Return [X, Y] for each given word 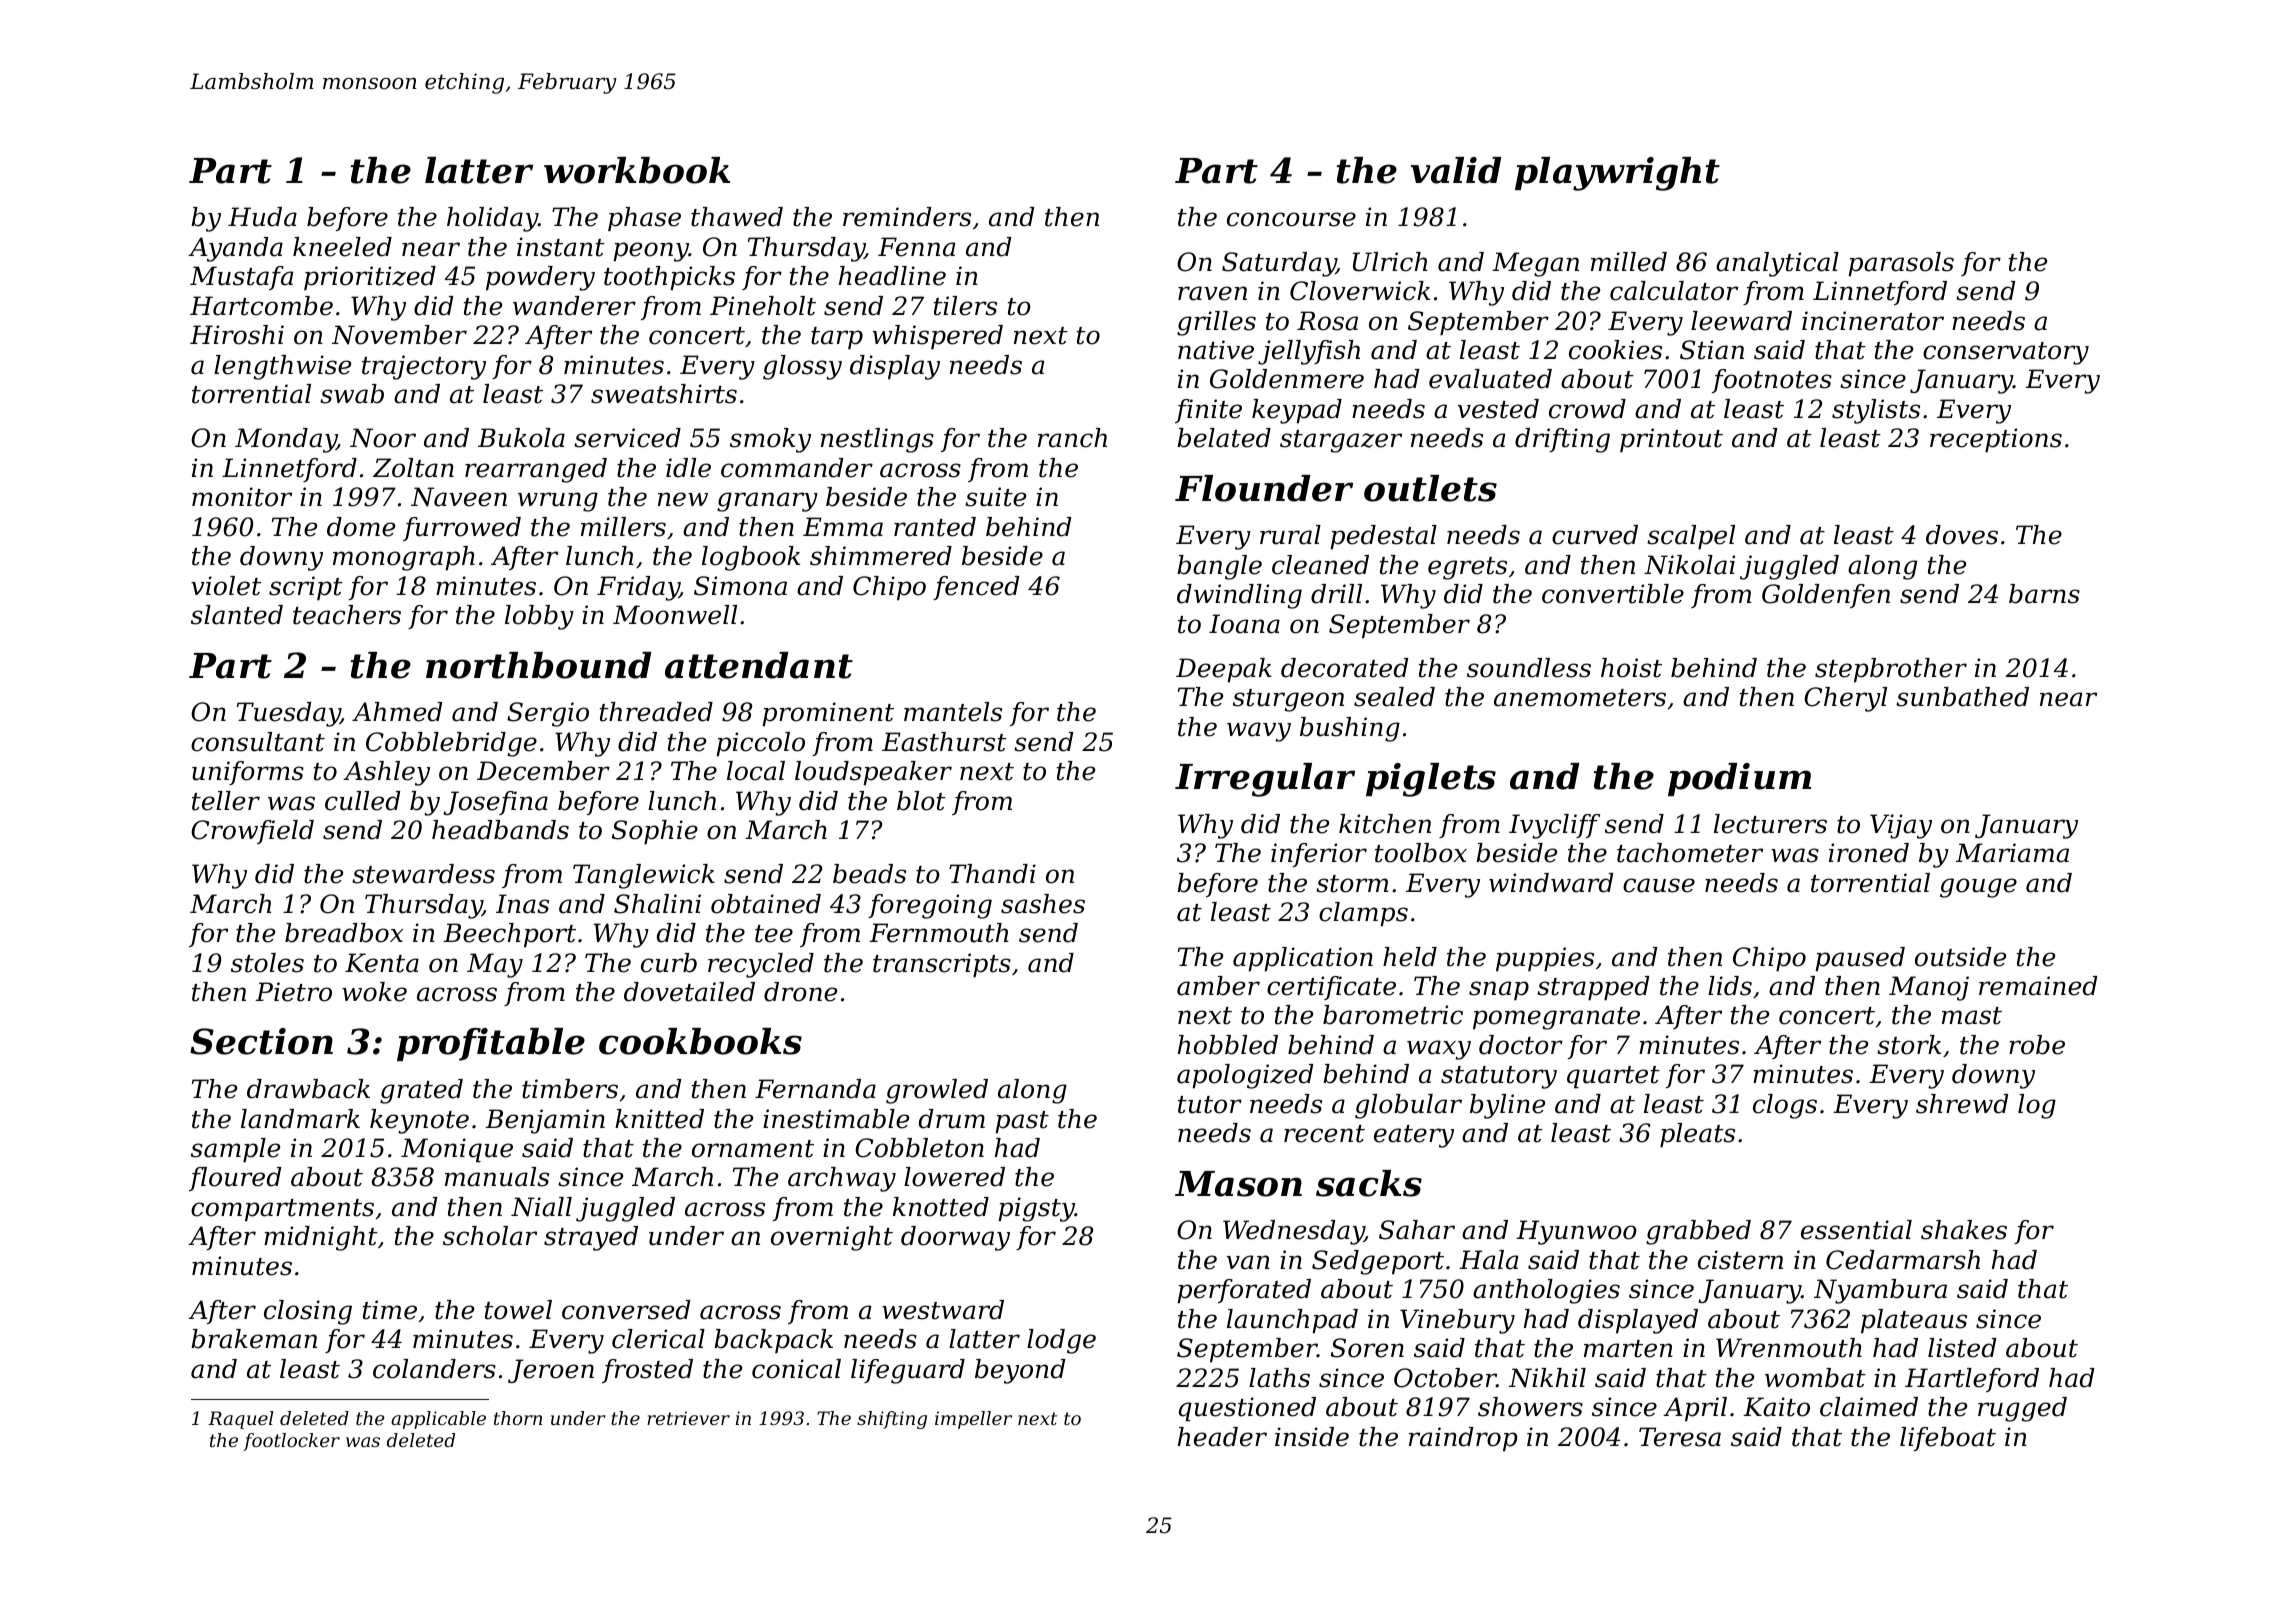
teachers [347, 615]
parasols [1901, 264]
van [1248, 1262]
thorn [518, 1418]
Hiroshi [237, 335]
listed [1962, 1348]
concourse [1291, 219]
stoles [267, 963]
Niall [541, 1207]
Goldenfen [1826, 596]
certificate [1331, 988]
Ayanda [235, 249]
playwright [1617, 174]
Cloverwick [1360, 291]
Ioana [1244, 624]
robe [2037, 1045]
